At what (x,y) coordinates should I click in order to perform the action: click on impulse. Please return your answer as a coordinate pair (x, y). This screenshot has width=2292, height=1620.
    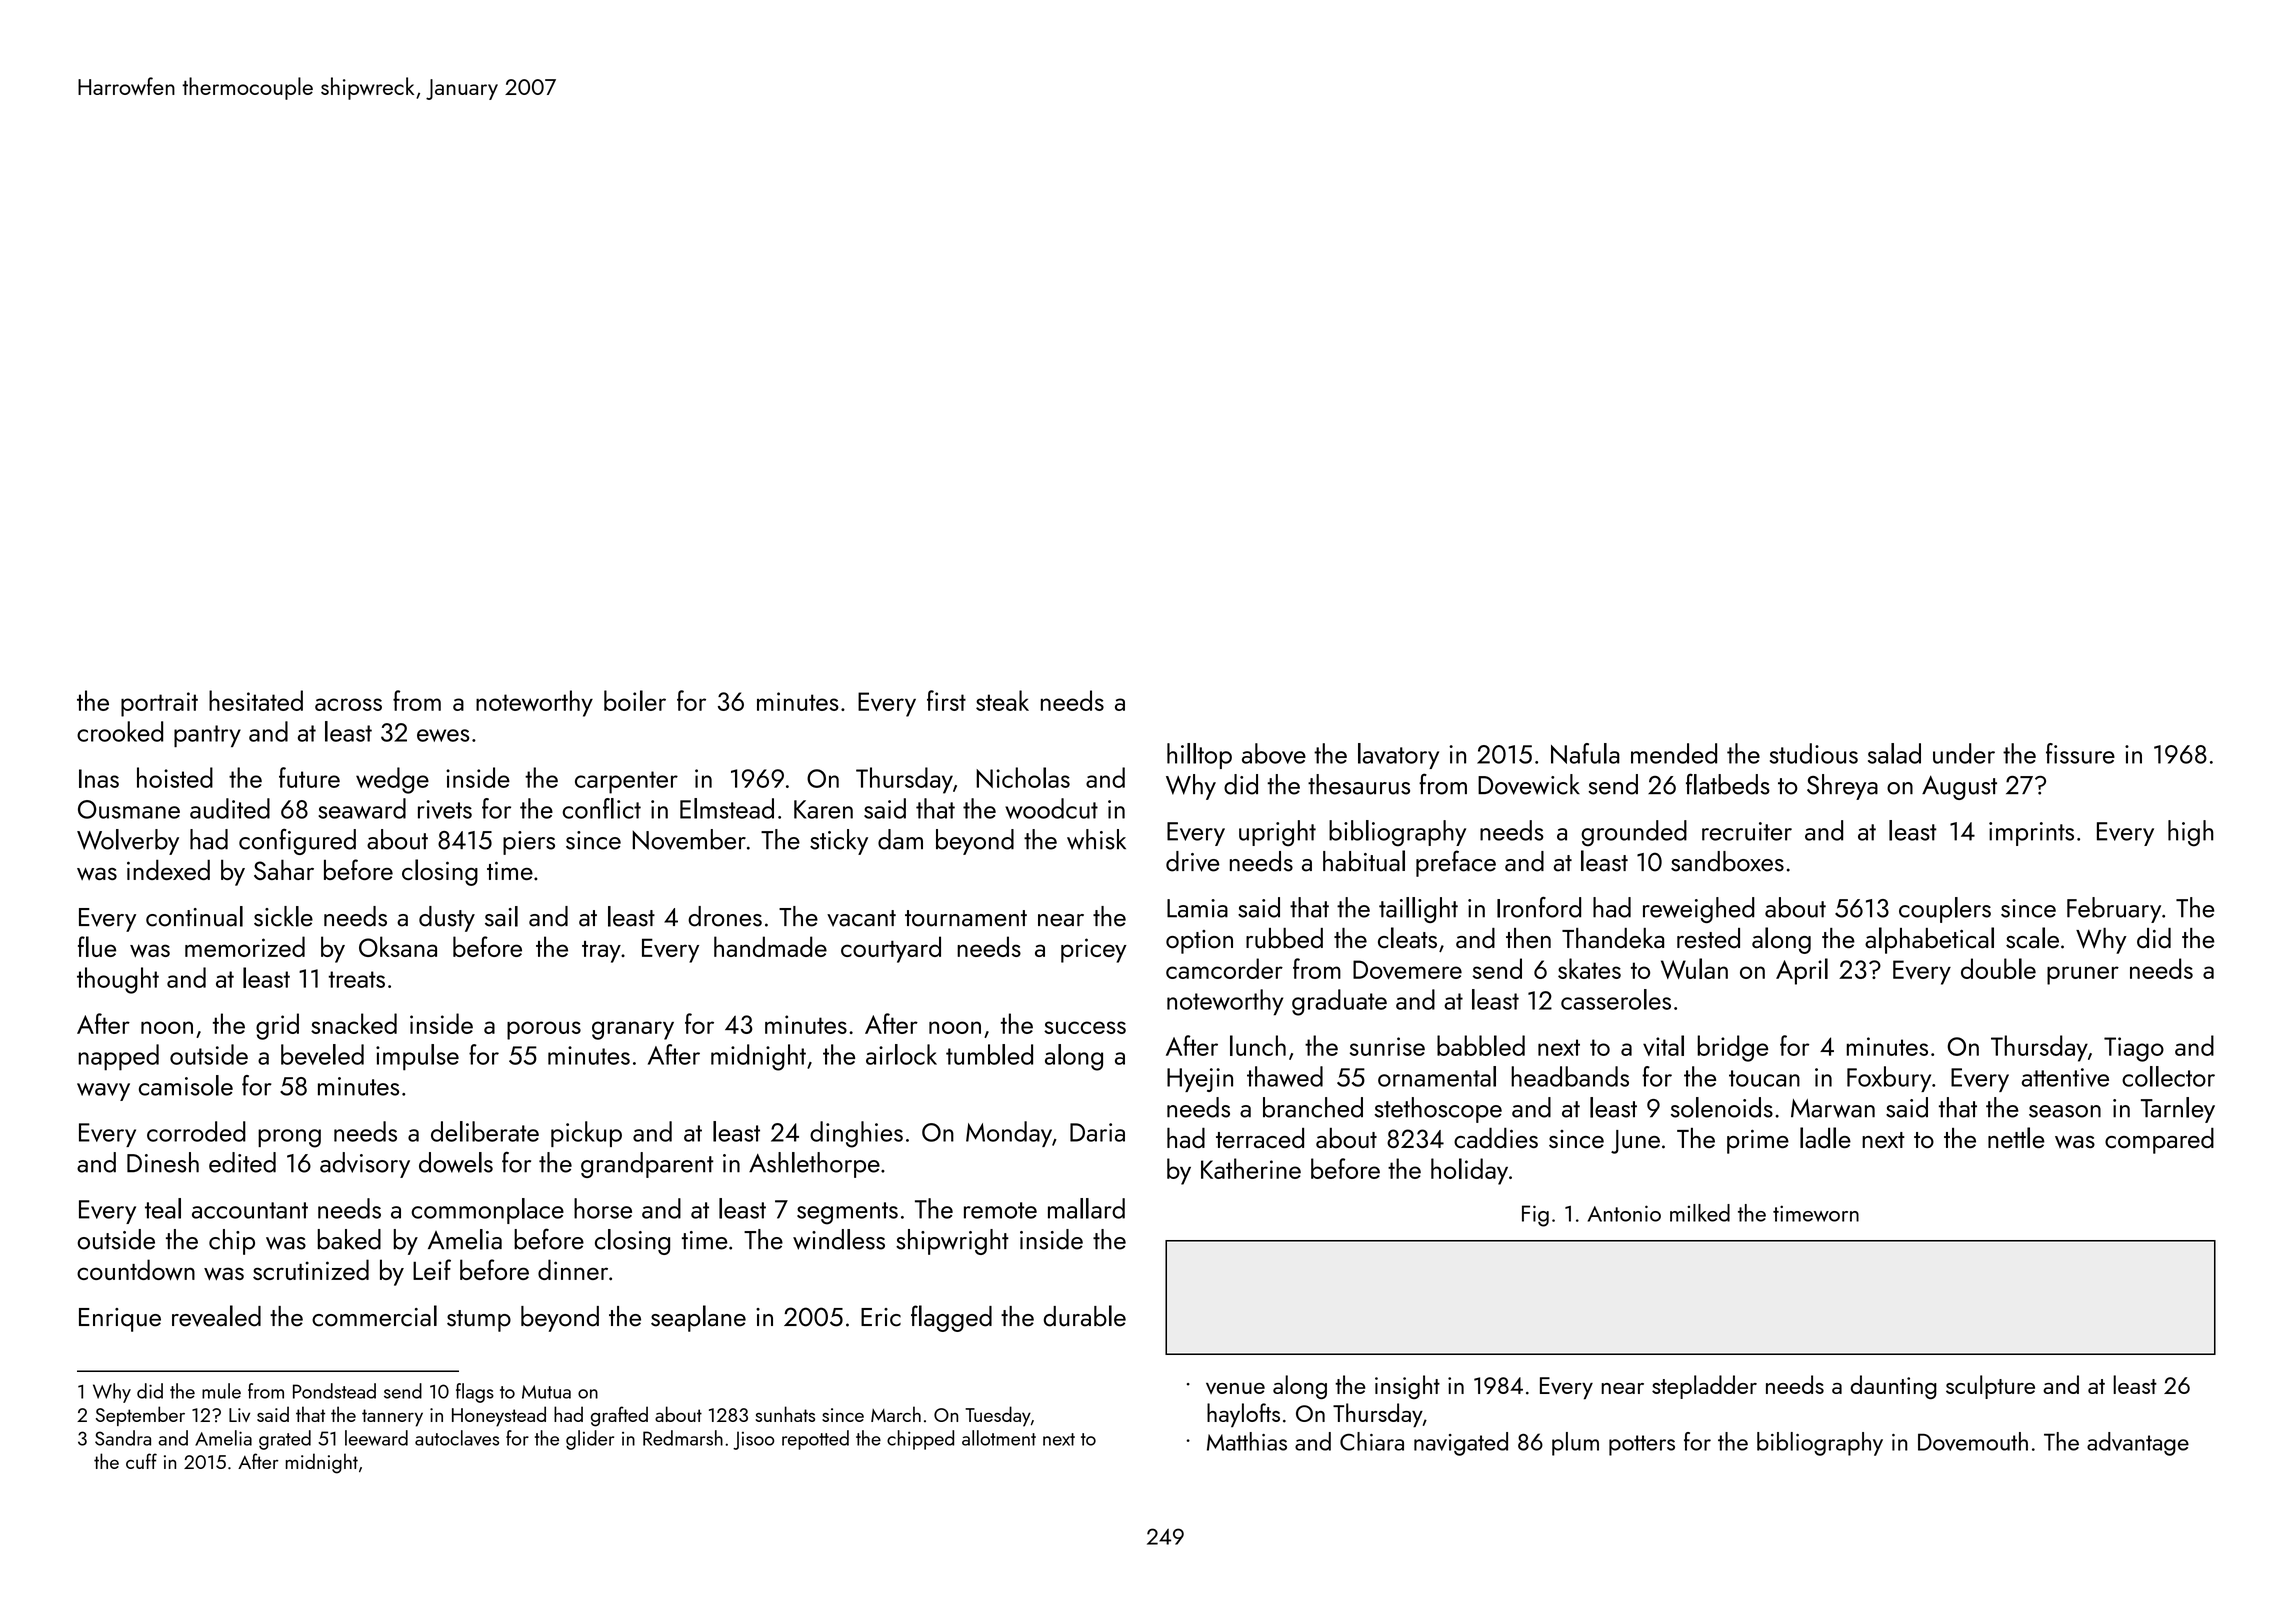
    Looking at the image, I should click on (417, 1057).
